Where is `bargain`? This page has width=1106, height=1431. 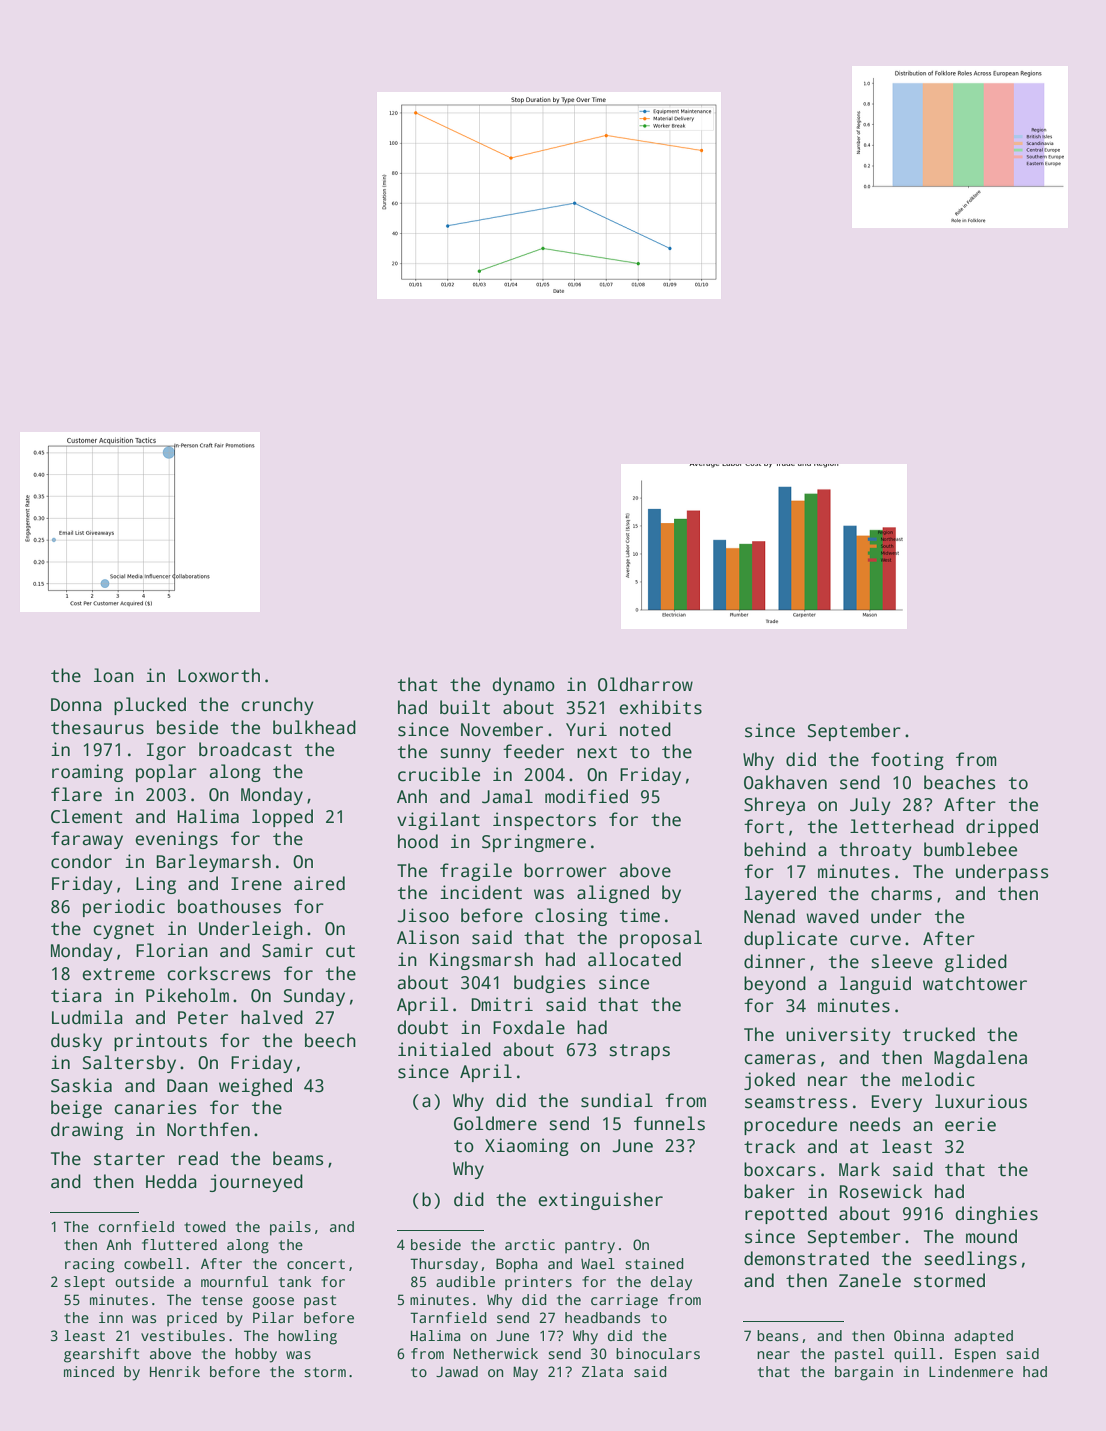
bargain is located at coordinates (864, 1373).
